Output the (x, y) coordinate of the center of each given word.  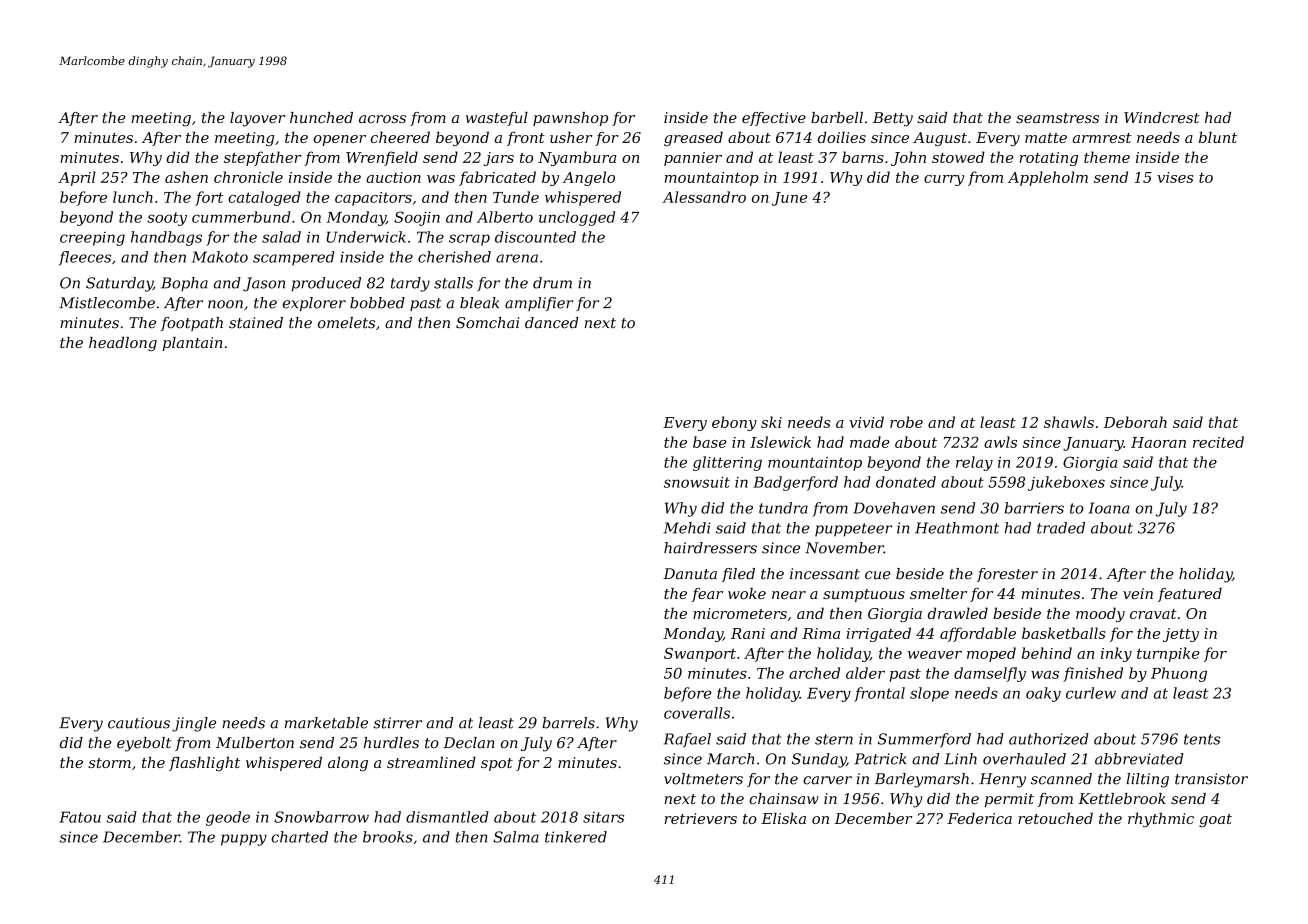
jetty (1181, 635)
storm (109, 763)
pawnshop (570, 119)
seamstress (1057, 118)
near (789, 595)
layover (257, 119)
